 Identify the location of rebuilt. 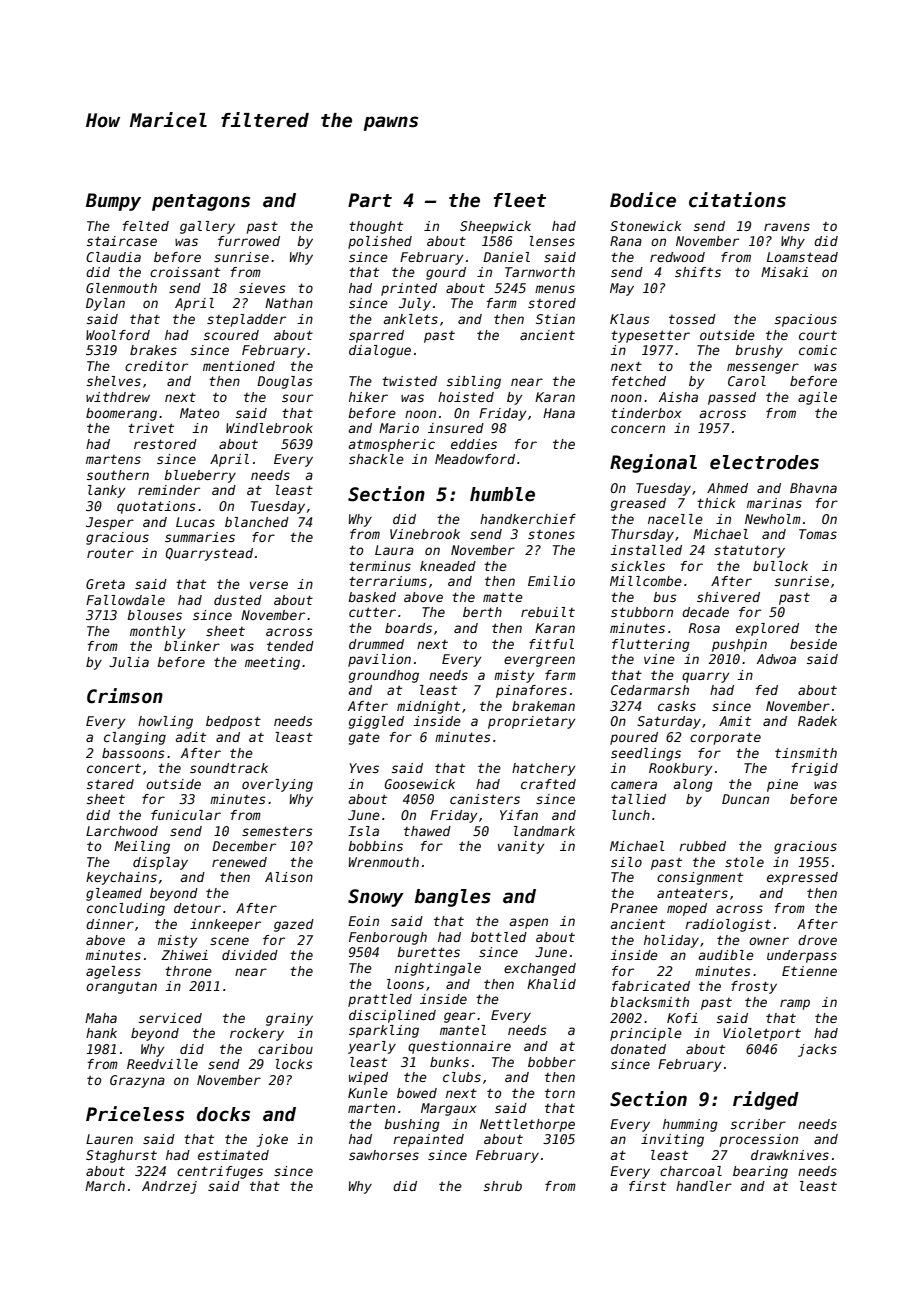
(548, 612).
